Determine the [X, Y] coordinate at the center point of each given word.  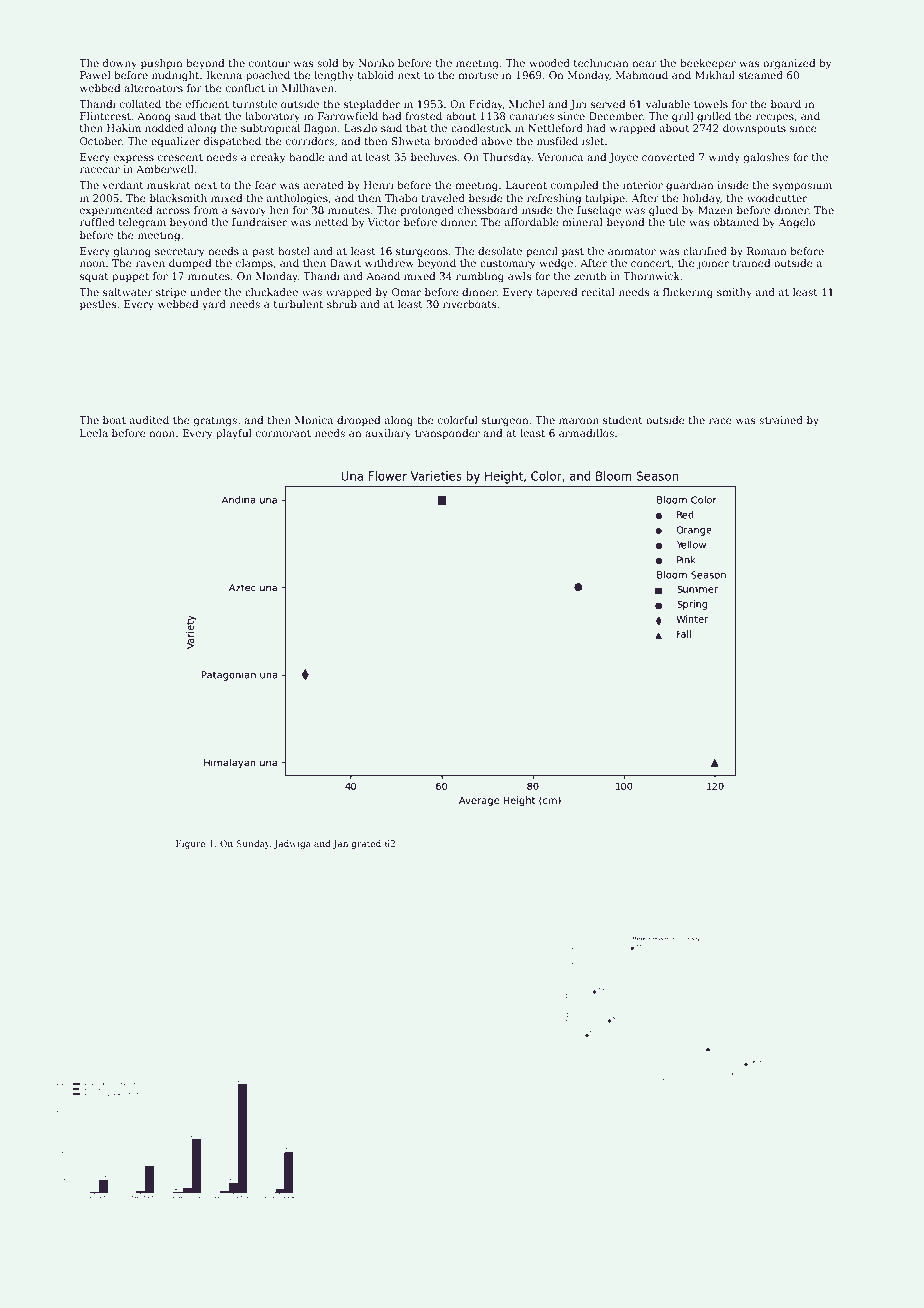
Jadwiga [292, 844]
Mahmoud [641, 75]
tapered [557, 293]
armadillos [586, 433]
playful [234, 434]
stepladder [372, 105]
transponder [447, 434]
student [623, 420]
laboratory [272, 117]
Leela [94, 433]
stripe [171, 293]
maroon [579, 421]
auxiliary [388, 434]
